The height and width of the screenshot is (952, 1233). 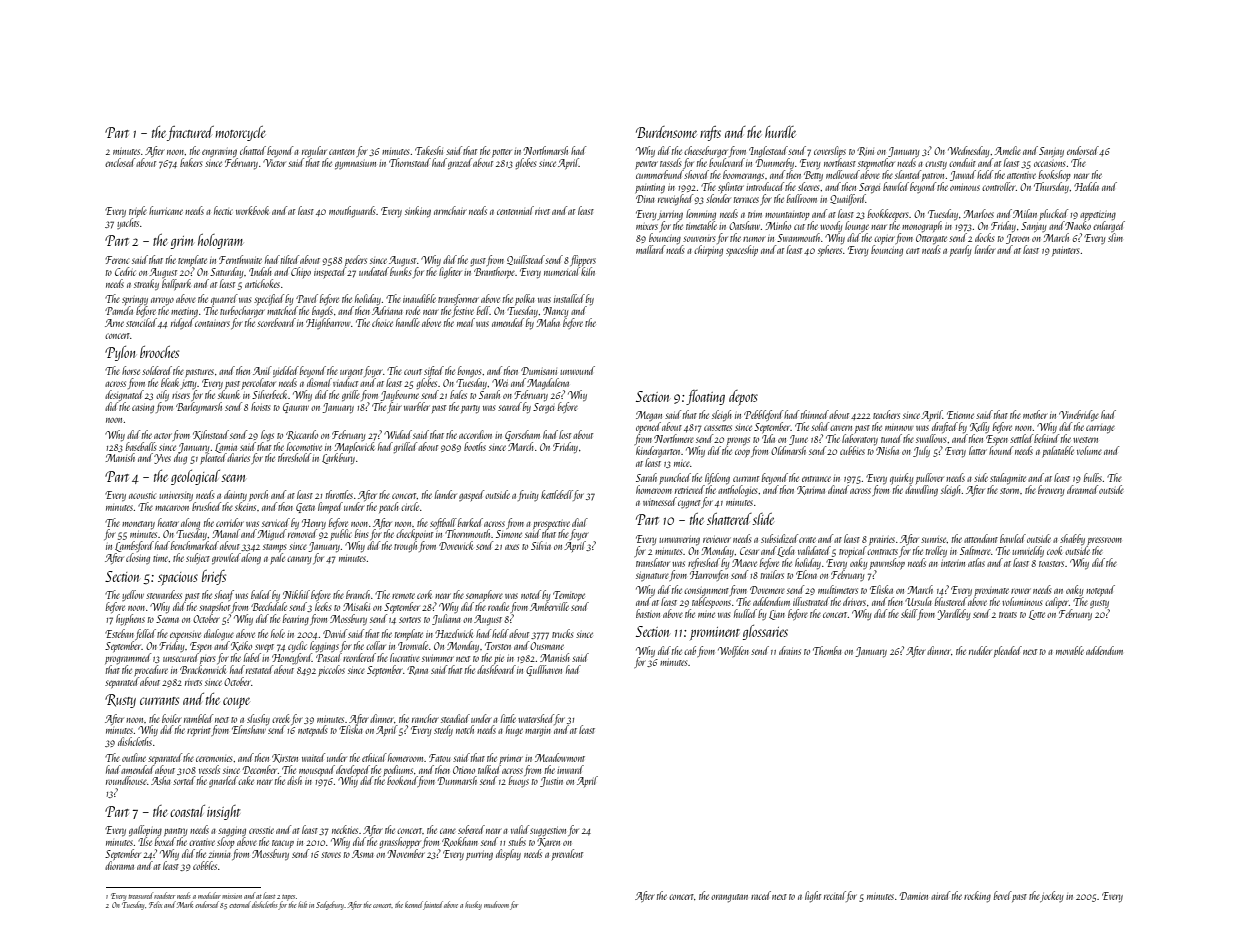 What do you see at coordinates (528, 495) in the screenshot?
I see `fruity` at bounding box center [528, 495].
